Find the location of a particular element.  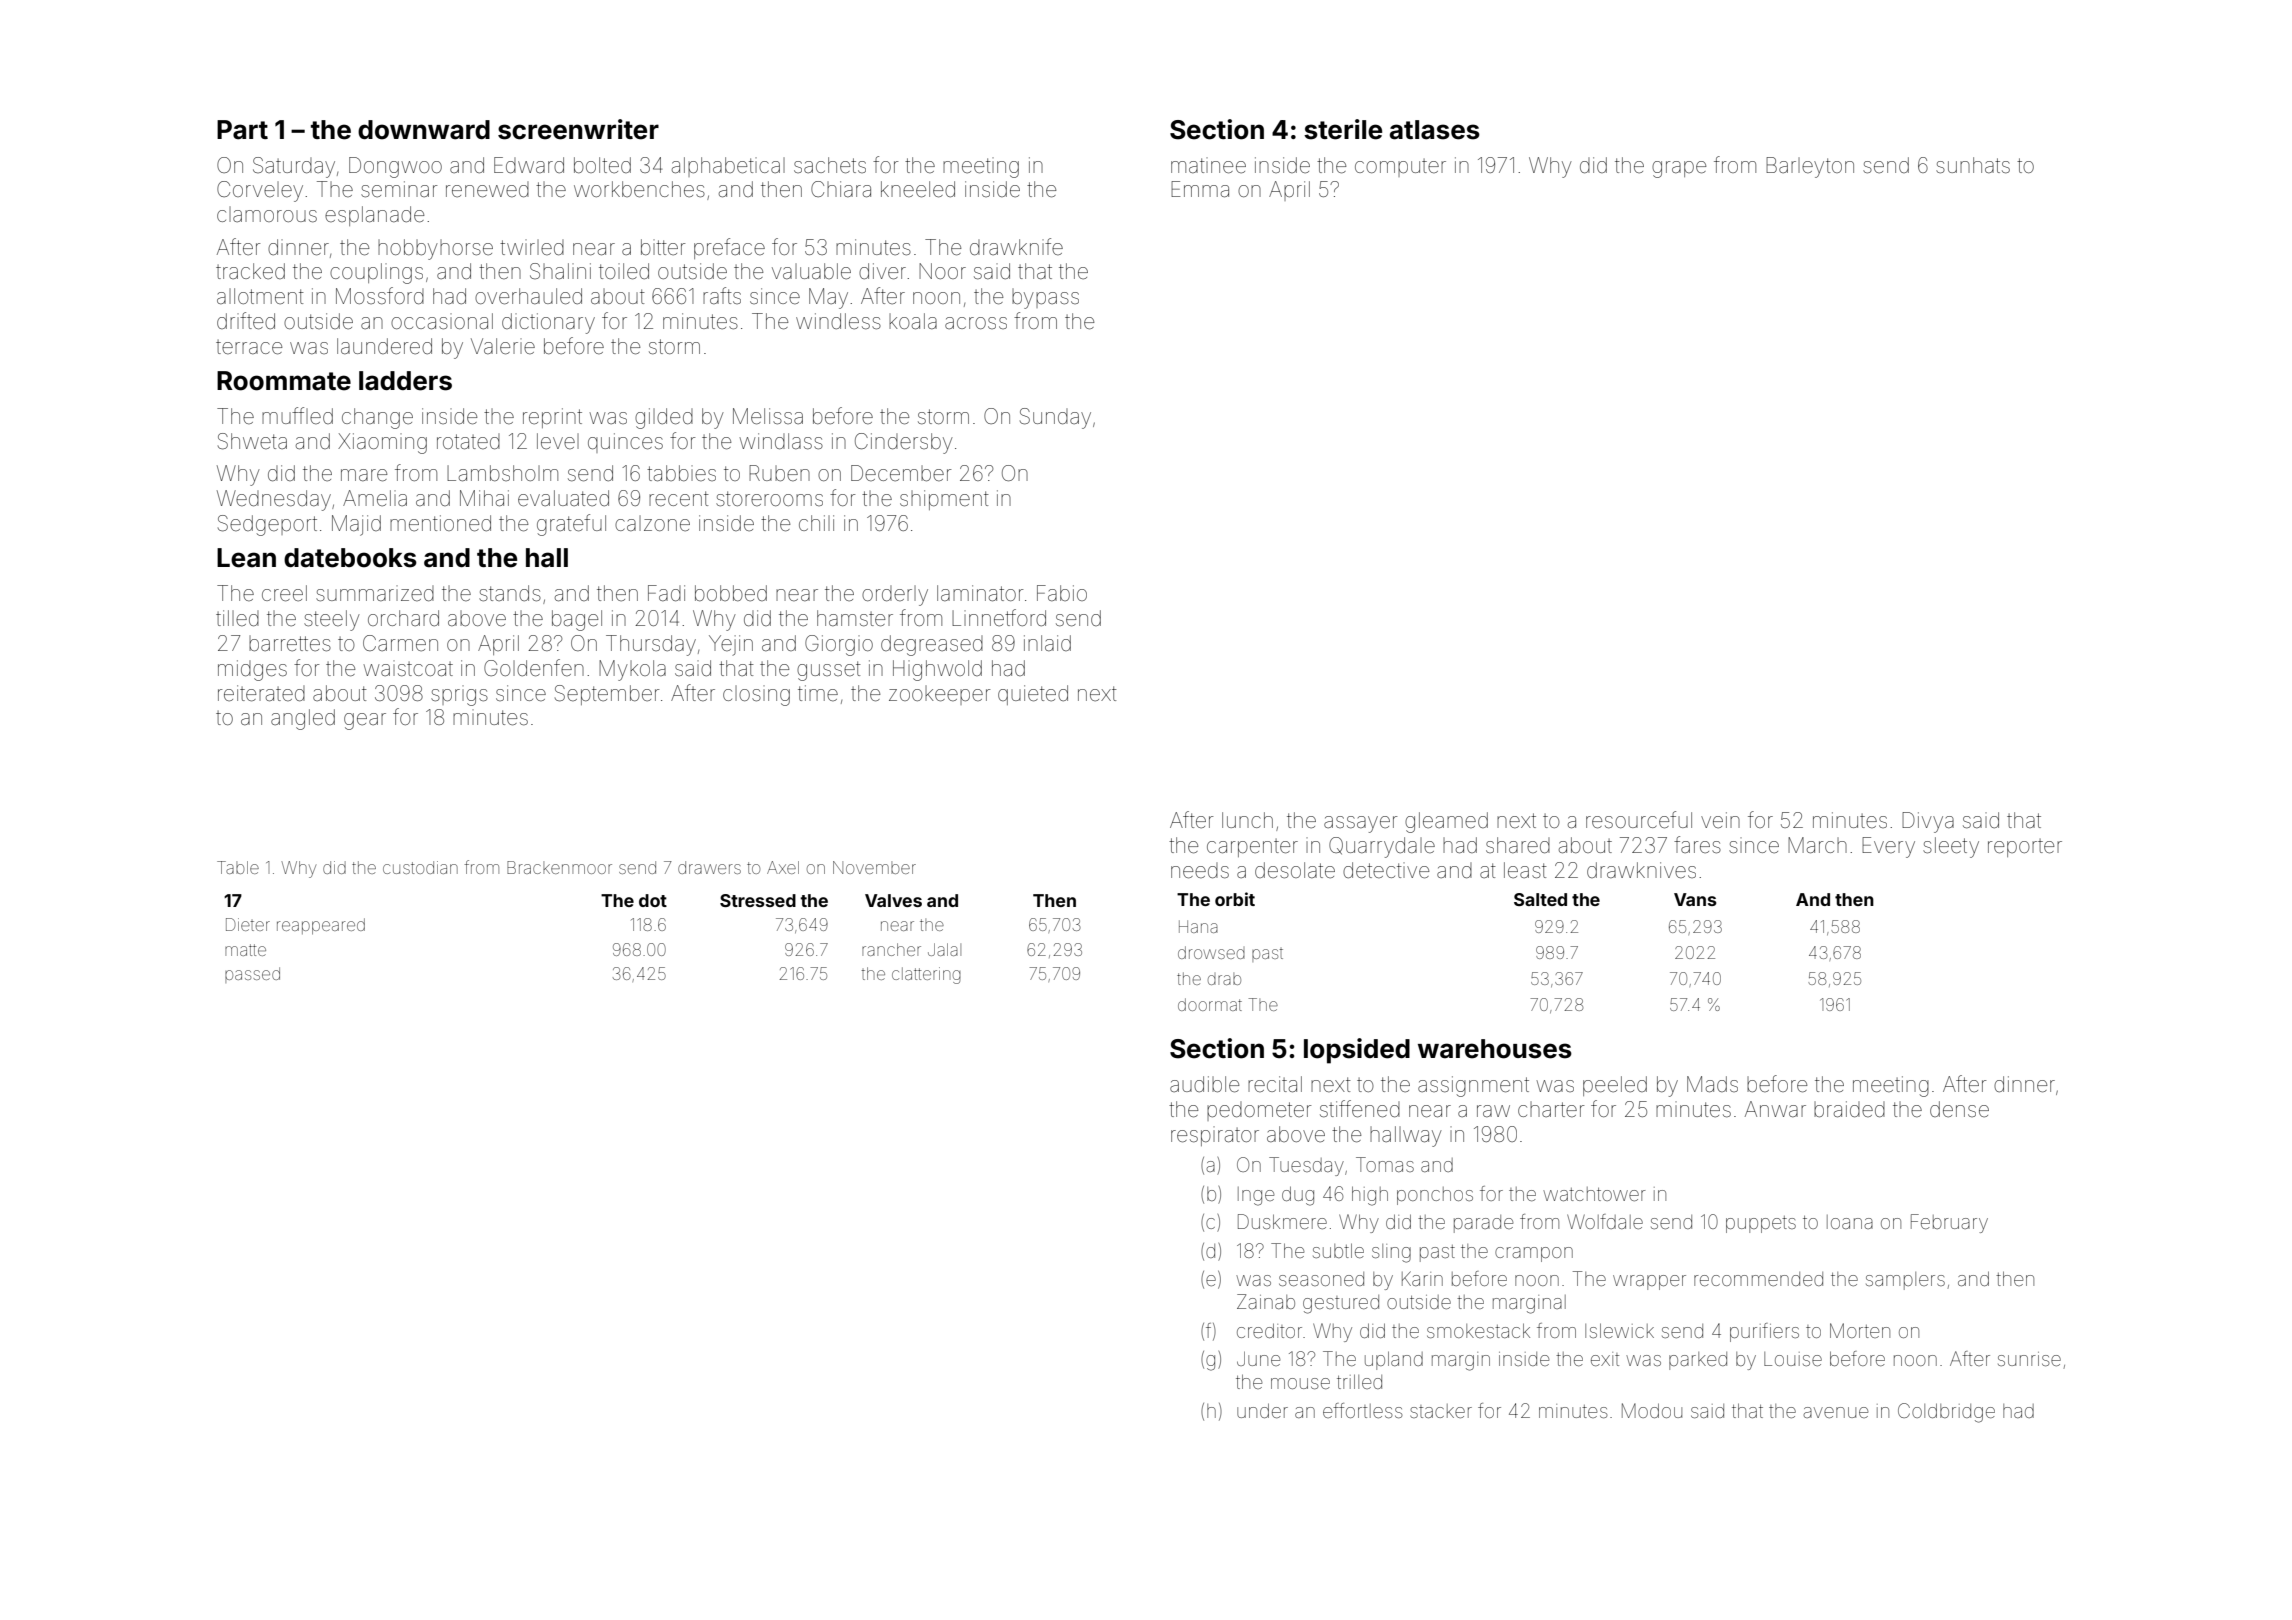

sachets is located at coordinates (830, 165).
